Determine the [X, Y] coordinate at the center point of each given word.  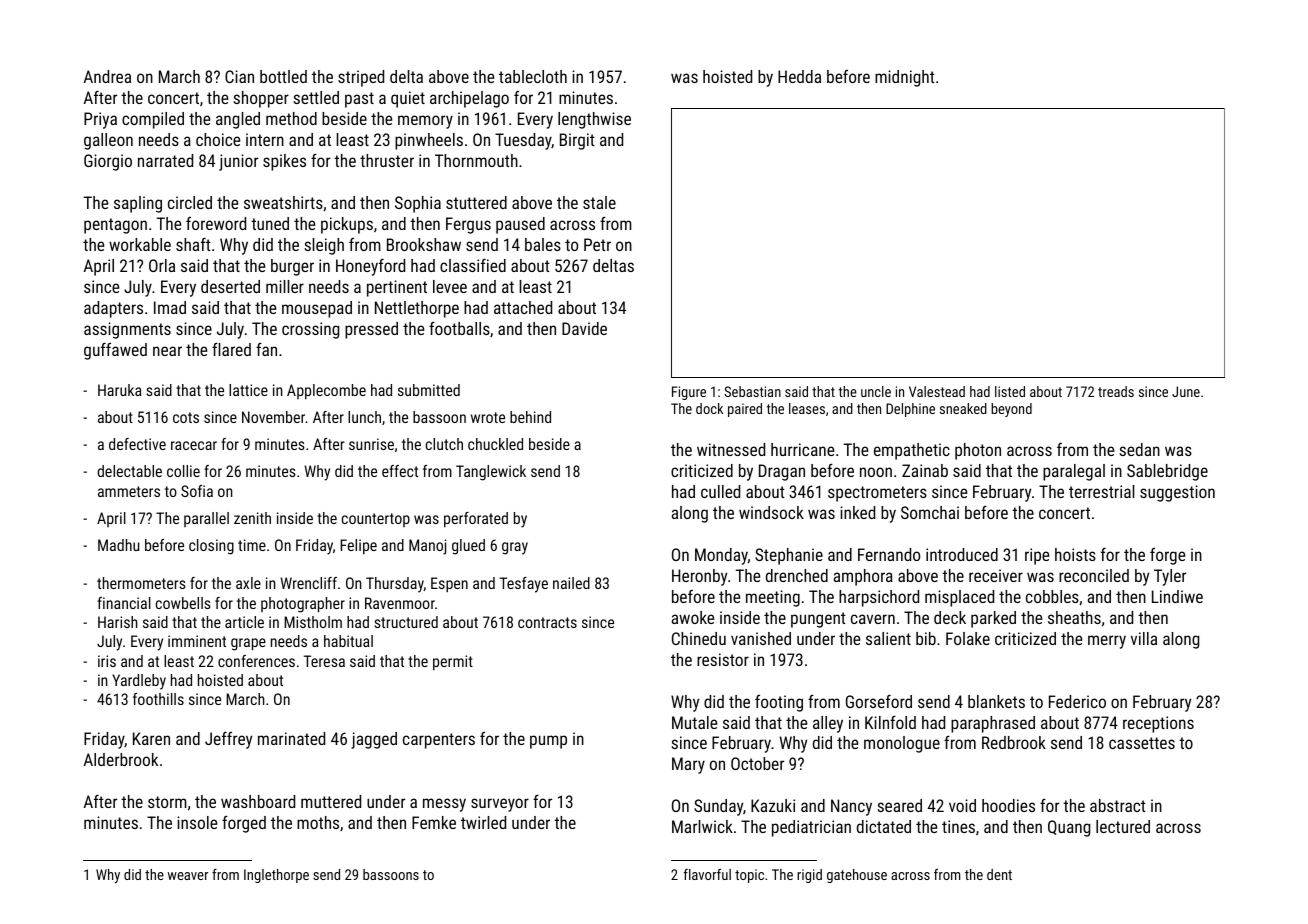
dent [999, 874]
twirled [483, 822]
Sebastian [752, 391]
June [1186, 391]
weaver [188, 876]
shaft [193, 244]
